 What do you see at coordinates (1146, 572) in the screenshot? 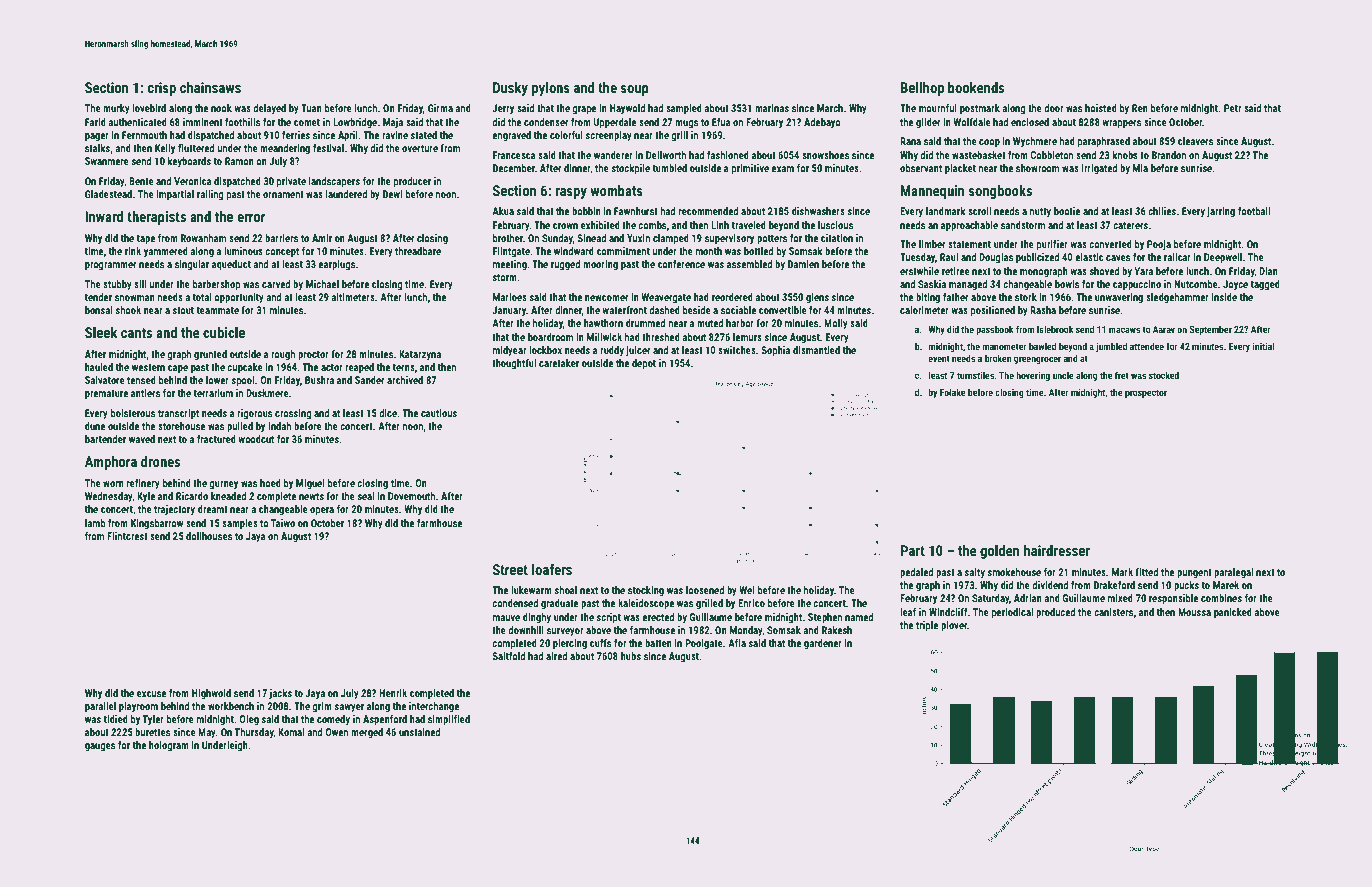
I see `fitted` at bounding box center [1146, 572].
